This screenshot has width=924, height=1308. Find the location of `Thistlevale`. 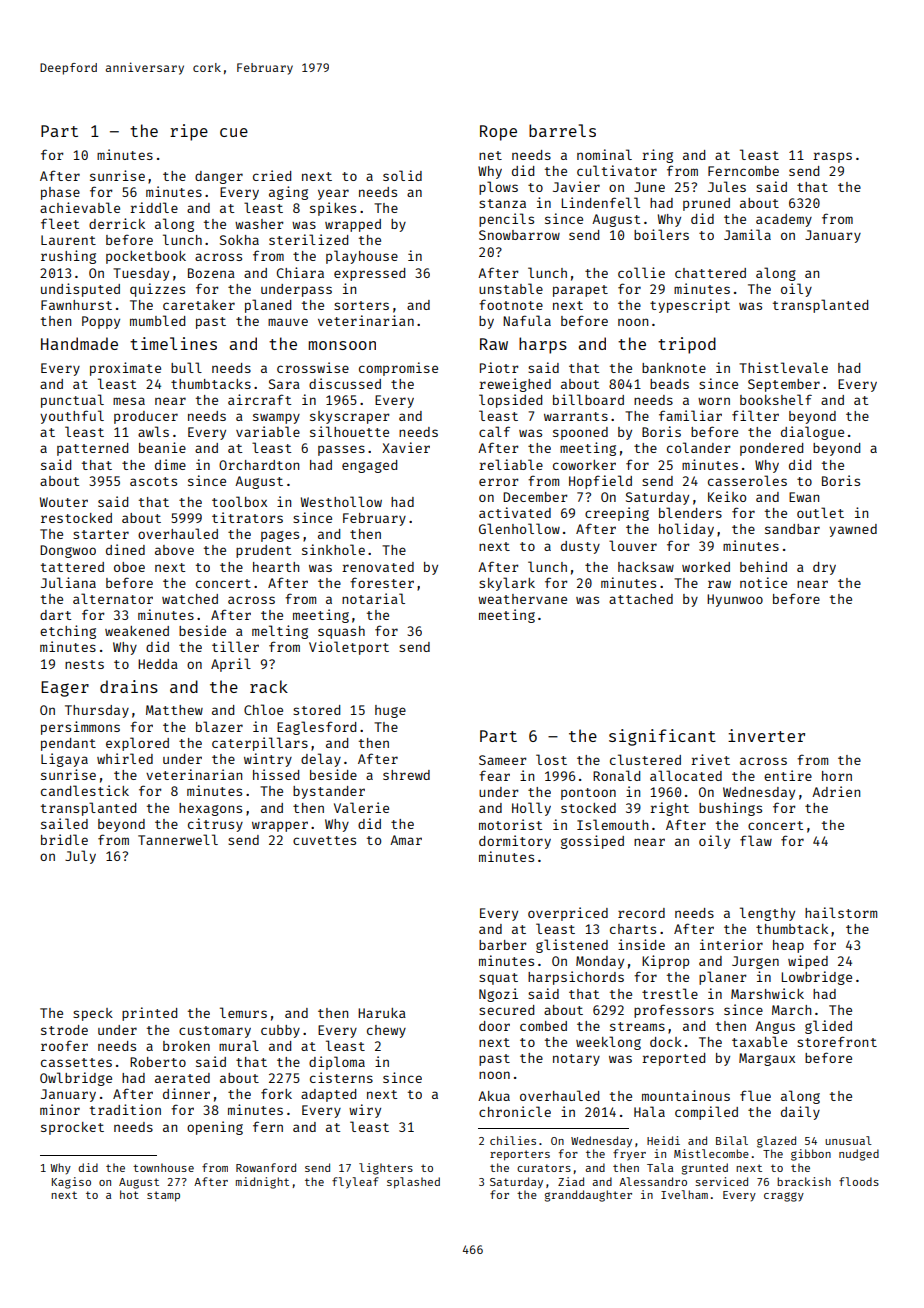

Thistlevale is located at coordinates (783, 367).
